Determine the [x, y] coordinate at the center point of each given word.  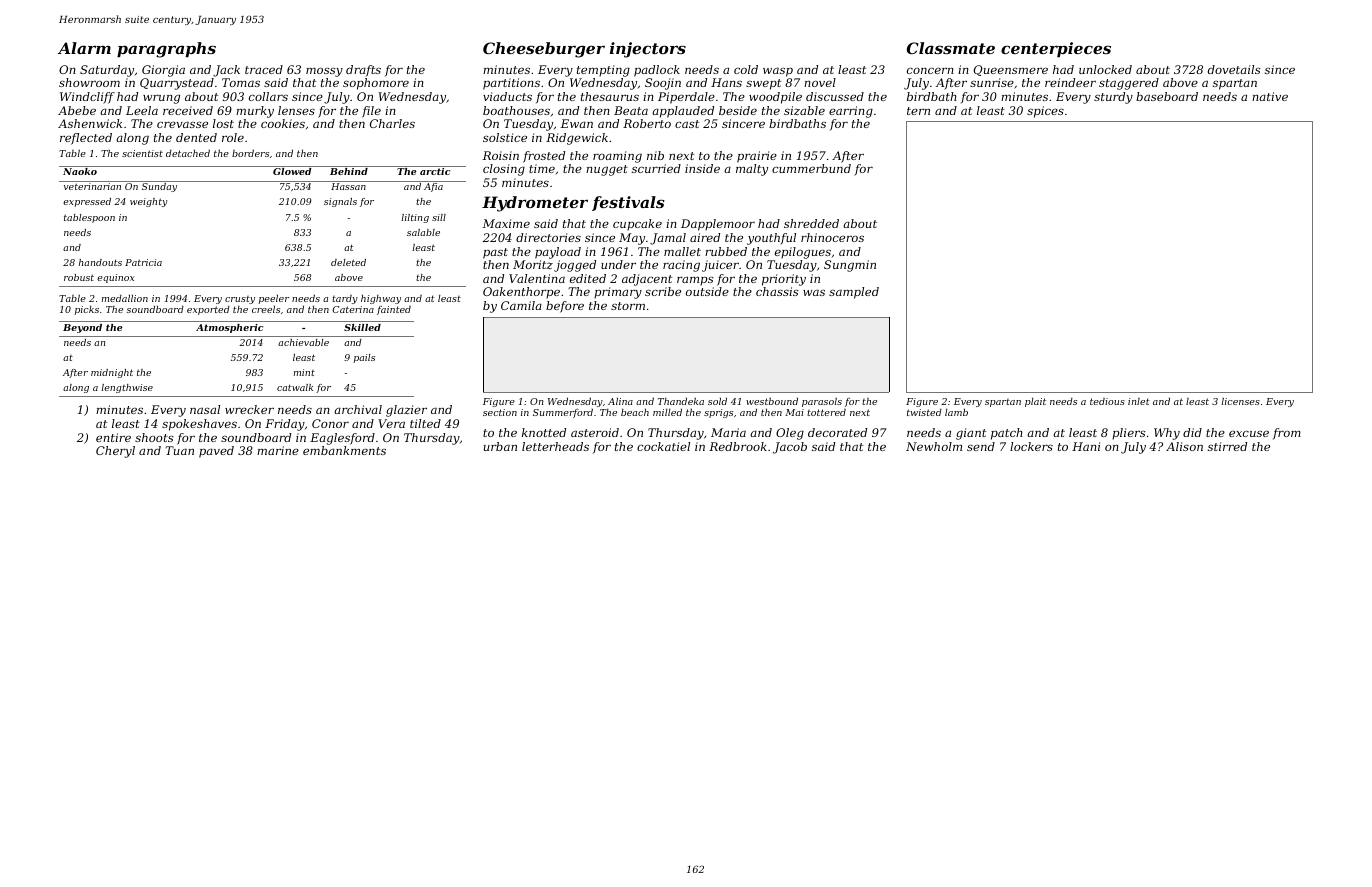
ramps [695, 281]
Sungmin [850, 266]
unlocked [1105, 69]
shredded [811, 223]
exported [208, 310]
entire [113, 437]
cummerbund [811, 168]
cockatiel [663, 446]
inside [702, 168]
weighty [149, 202]
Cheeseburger [544, 50]
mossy [324, 72]
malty [752, 170]
